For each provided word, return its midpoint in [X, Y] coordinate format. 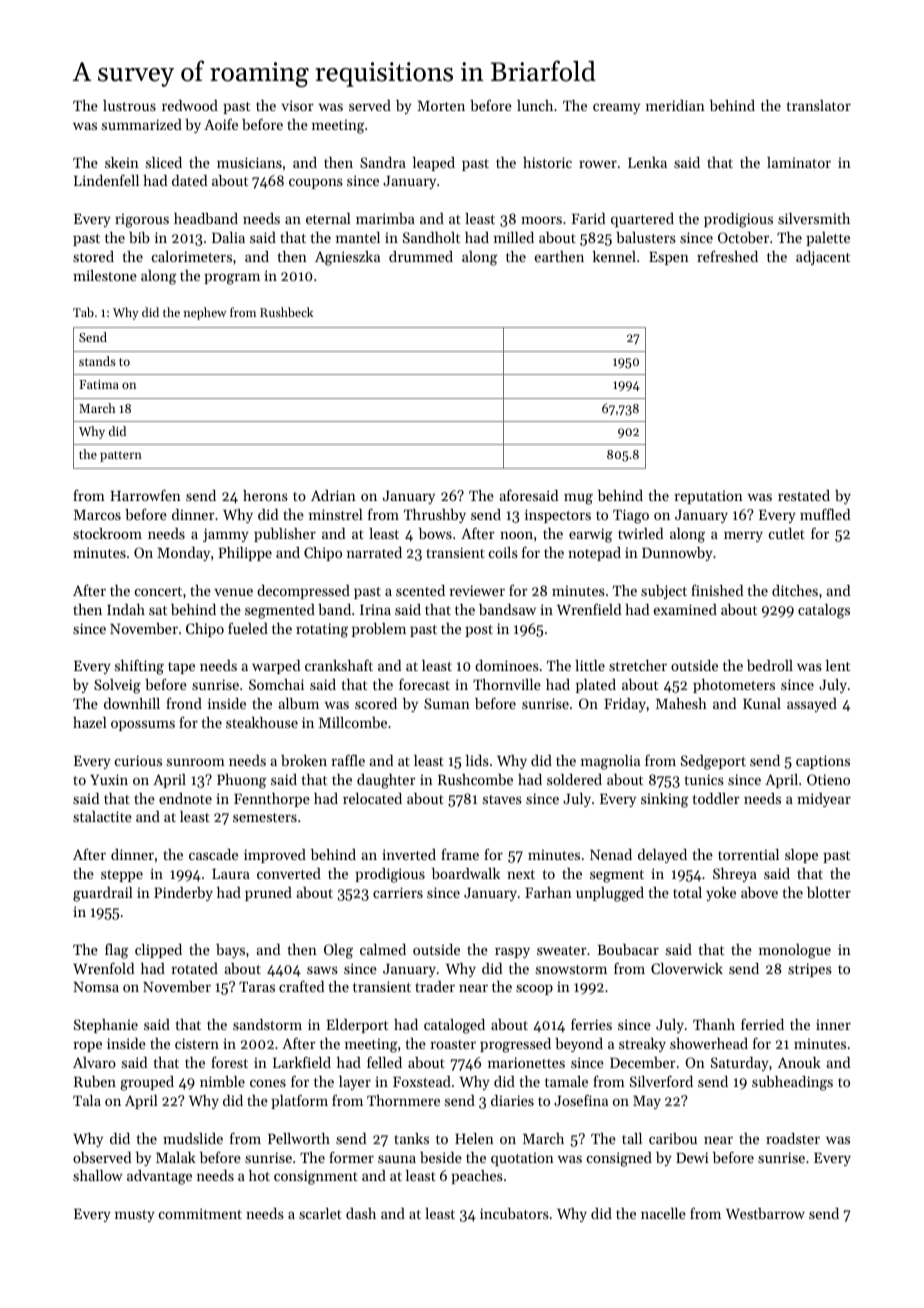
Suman [447, 703]
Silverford [661, 1081]
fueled [248, 628]
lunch [535, 105]
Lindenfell [106, 180]
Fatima [99, 384]
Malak [176, 1157]
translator [819, 105]
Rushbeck [286, 312]
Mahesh [681, 703]
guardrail [103, 894]
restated [804, 495]
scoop [534, 989]
